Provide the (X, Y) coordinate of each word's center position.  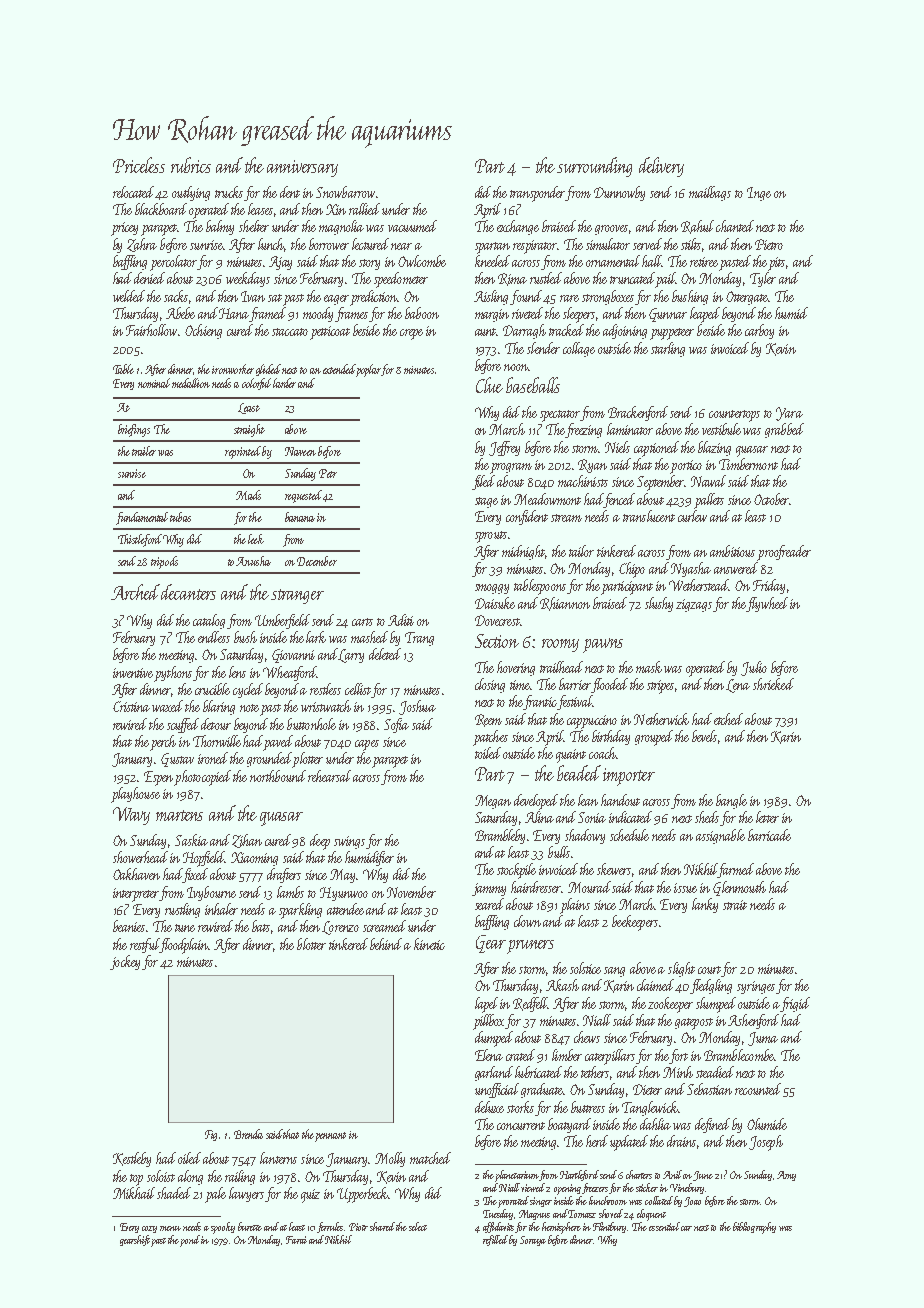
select (418, 1226)
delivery (661, 167)
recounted (758, 1089)
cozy (149, 1229)
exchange (518, 227)
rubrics (191, 165)
